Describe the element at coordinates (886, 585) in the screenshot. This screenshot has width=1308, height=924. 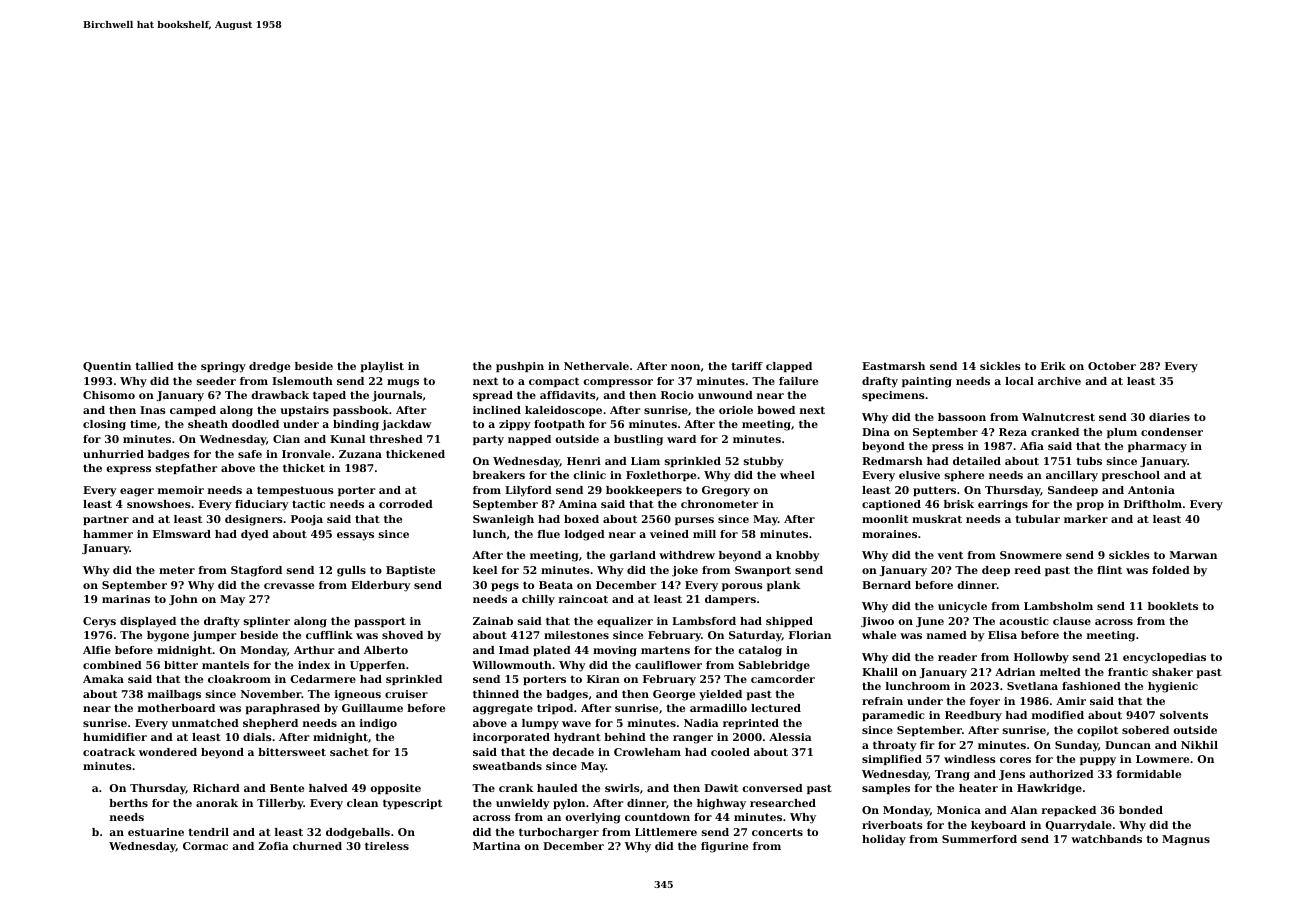
I see `Bernard` at that location.
